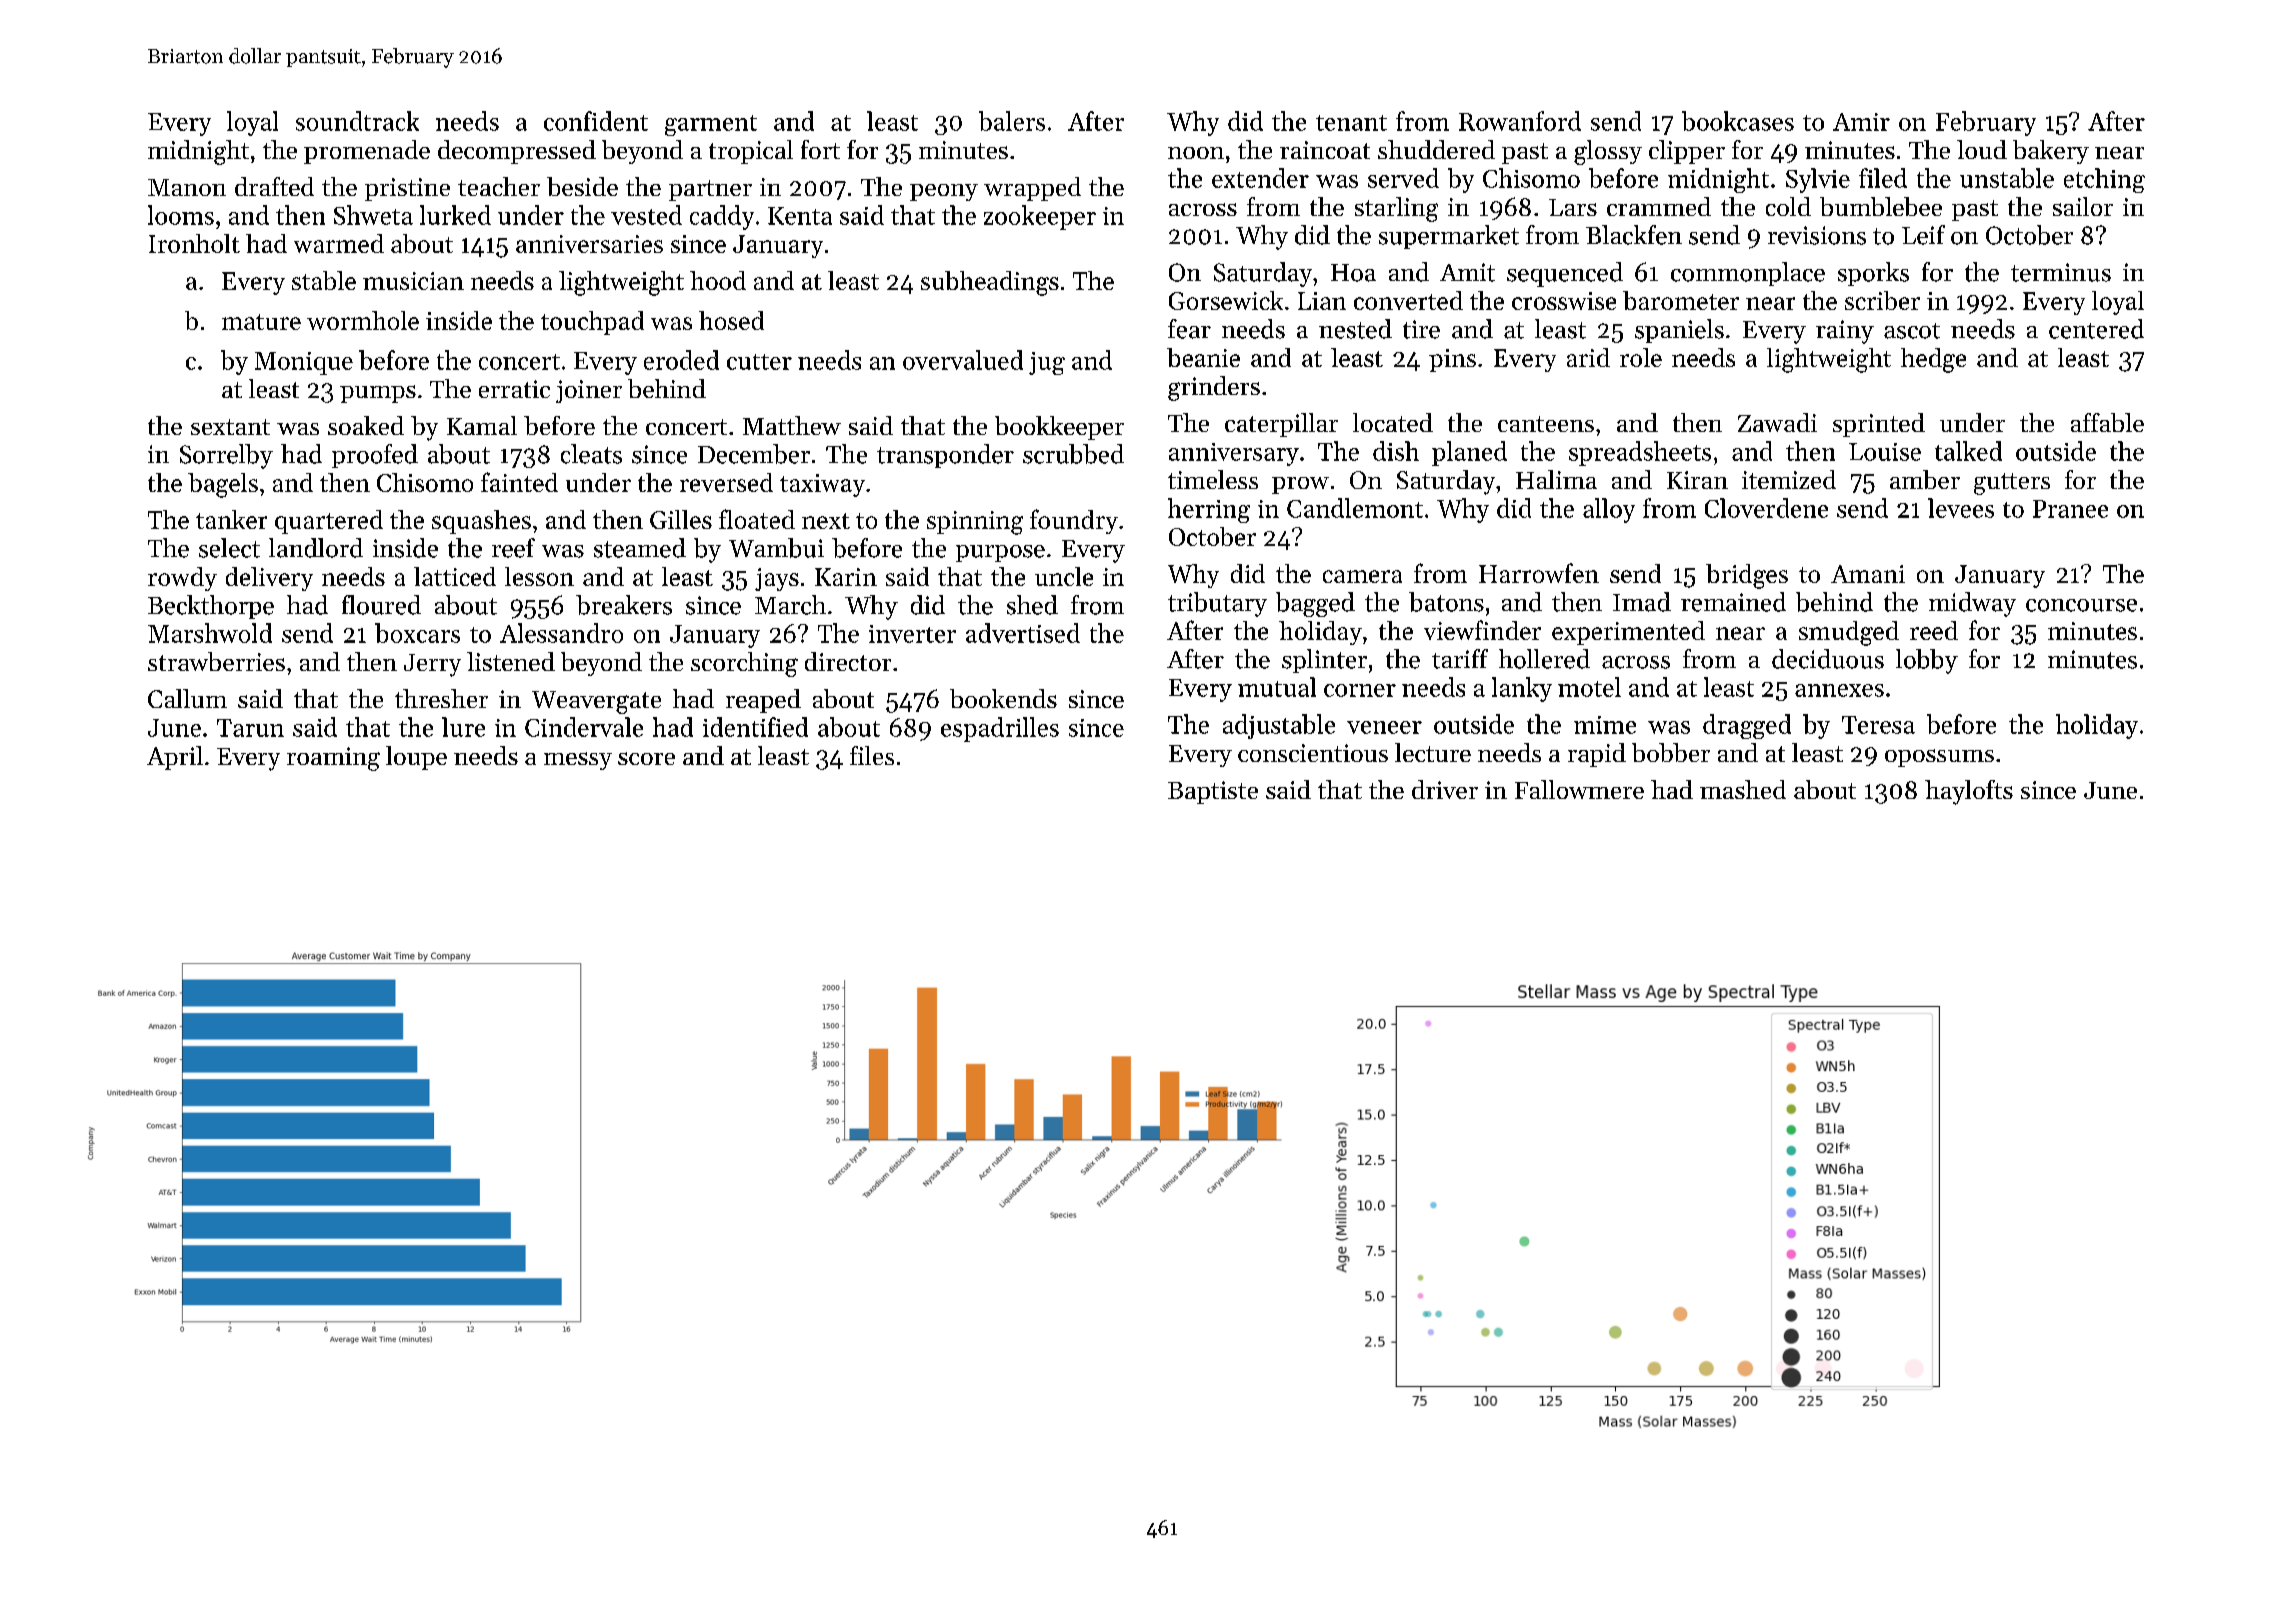 The height and width of the screenshot is (1620, 2292). I want to click on soundtrack, so click(357, 121).
